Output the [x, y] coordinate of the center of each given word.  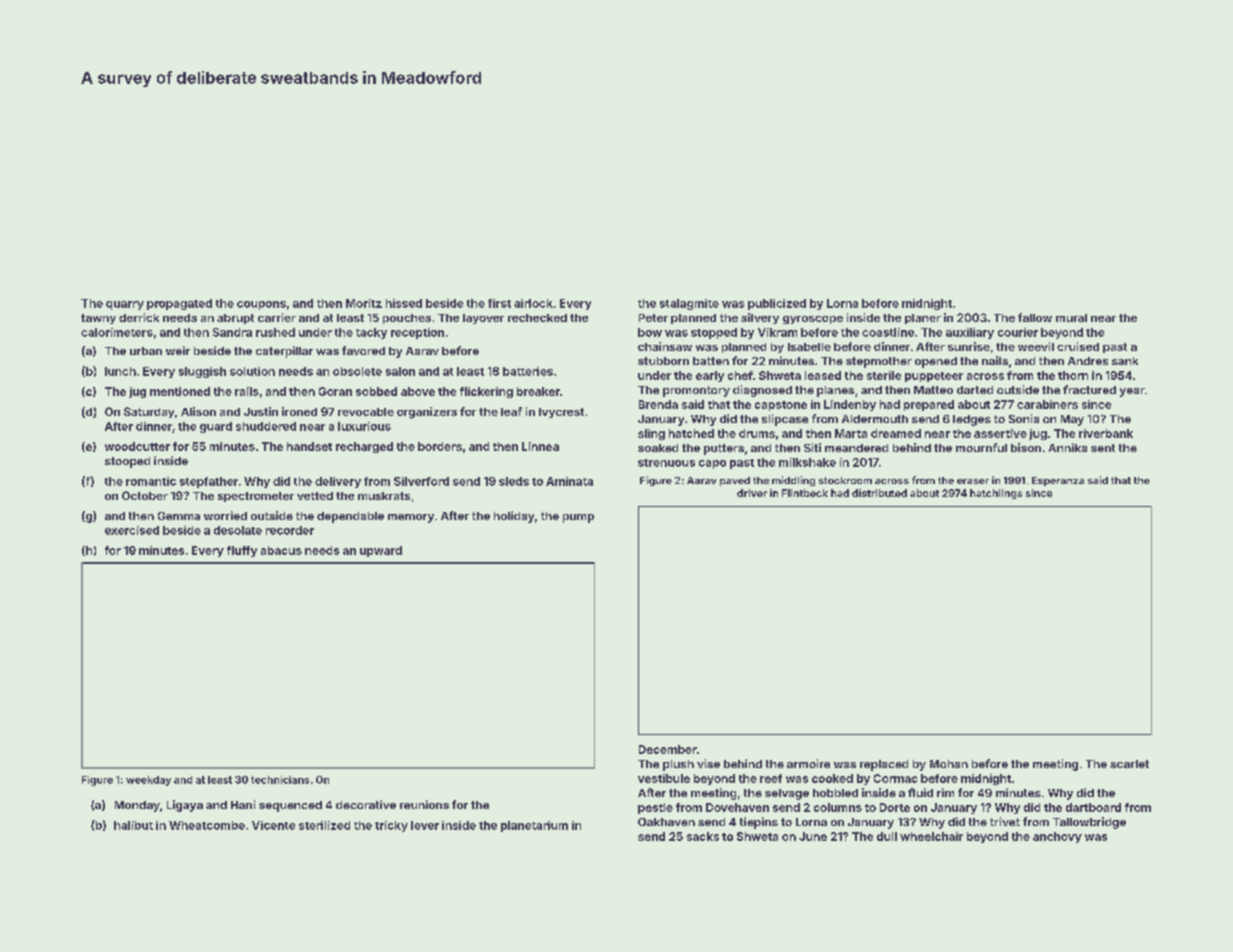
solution [252, 371]
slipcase [785, 420]
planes [835, 391]
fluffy [242, 551]
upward [381, 551]
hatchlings [996, 494]
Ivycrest [561, 413]
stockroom [845, 480]
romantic [151, 481]
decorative [366, 804]
